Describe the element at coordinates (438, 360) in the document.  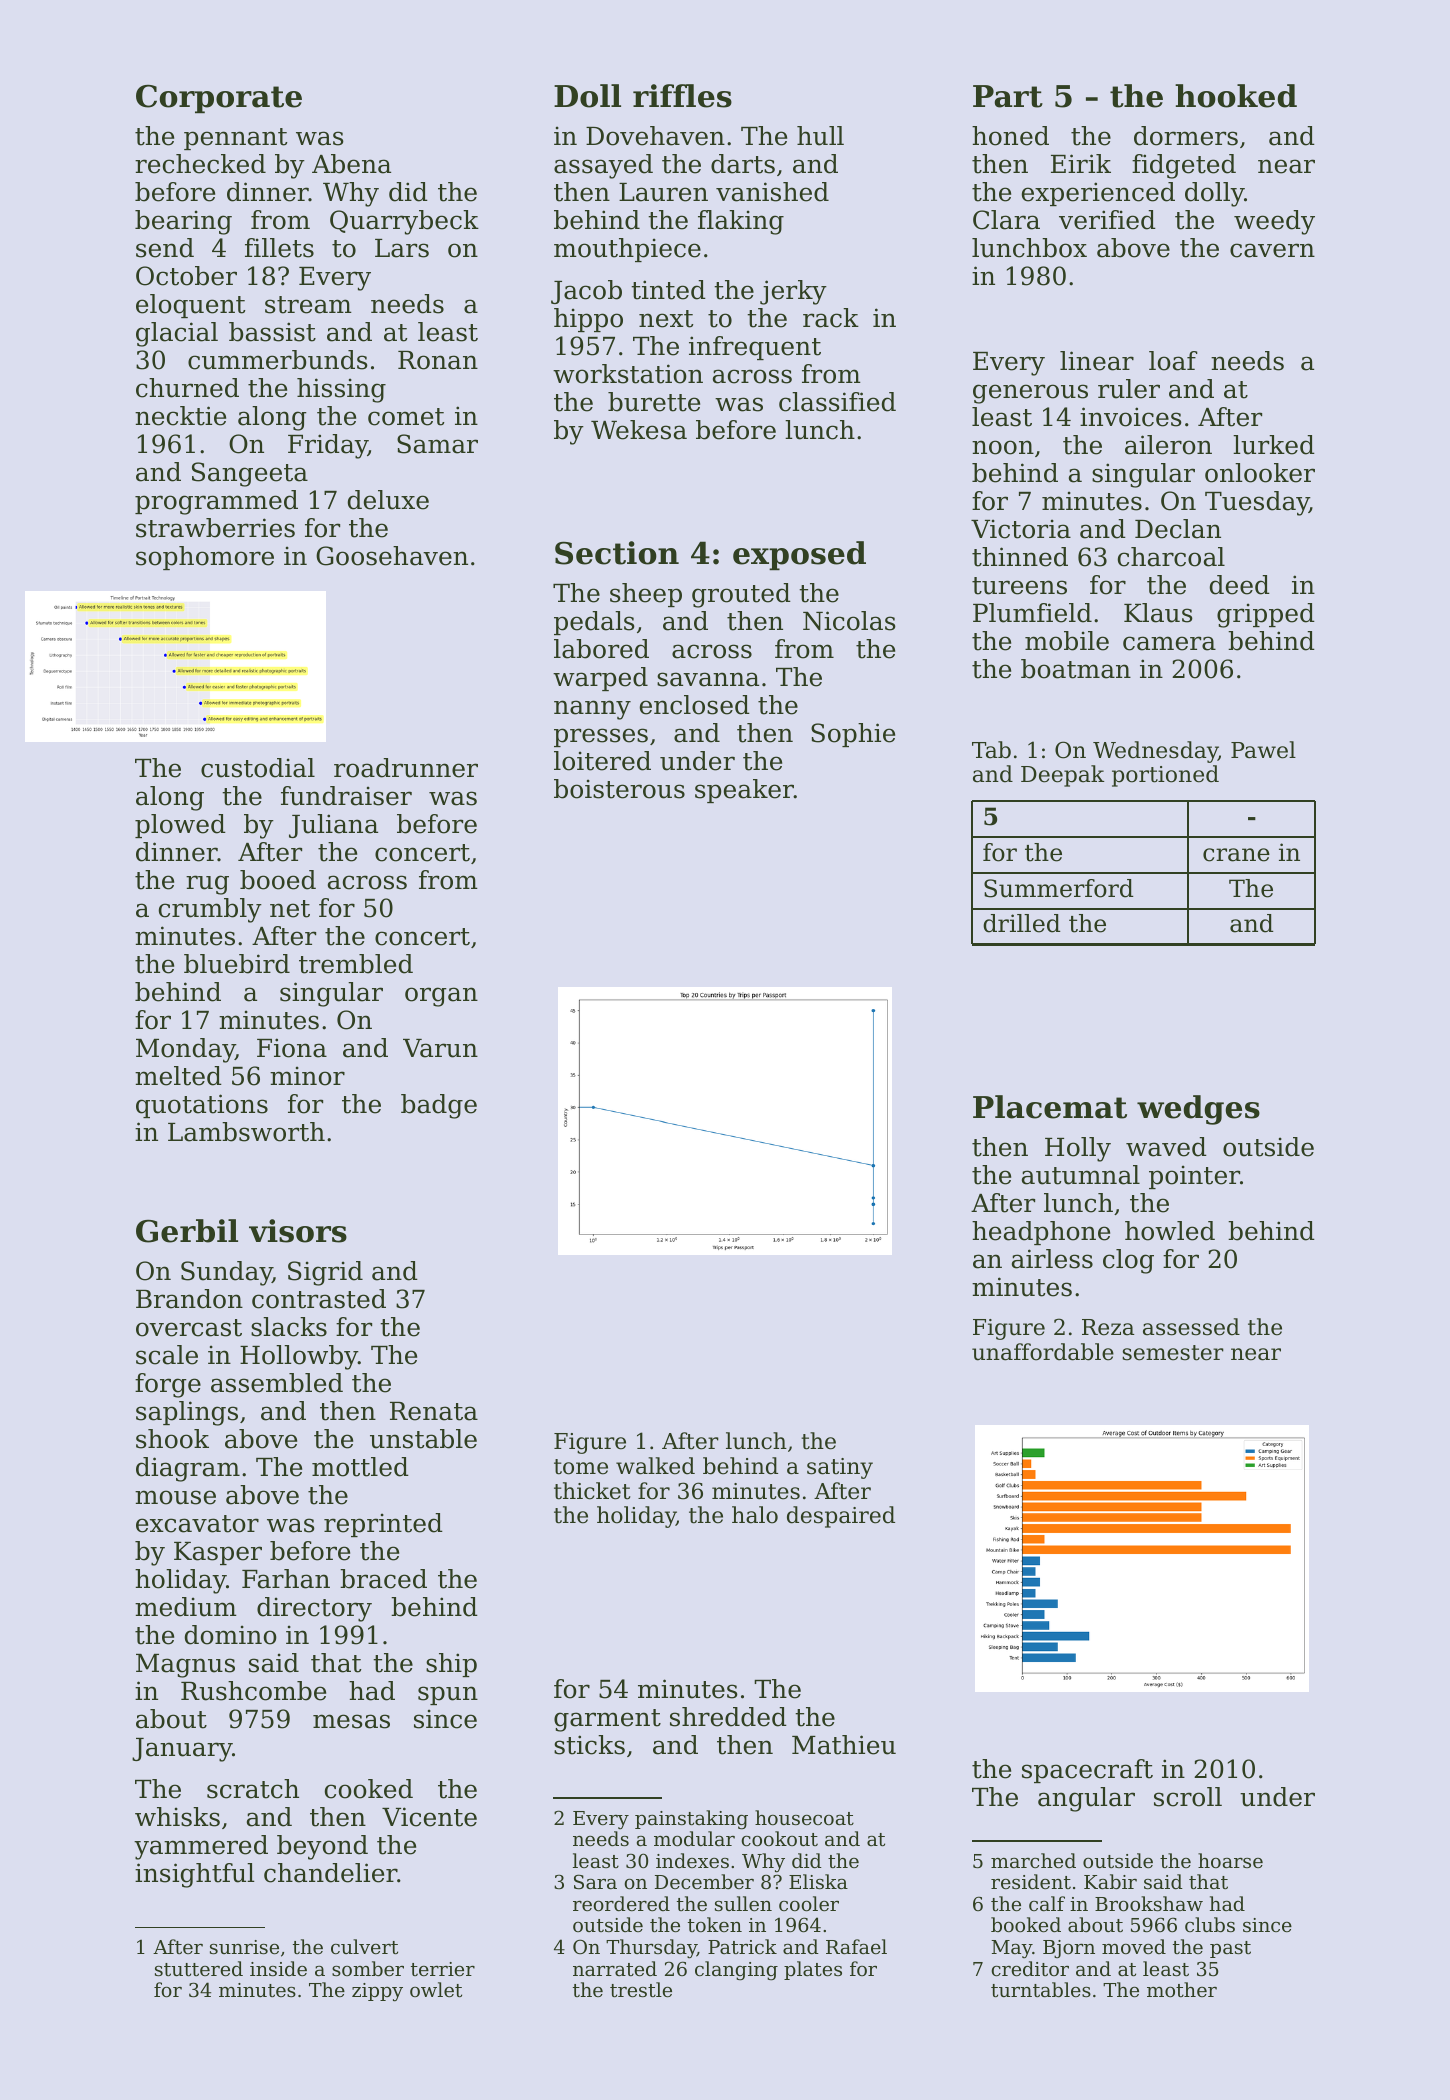
I see `Ronan` at that location.
